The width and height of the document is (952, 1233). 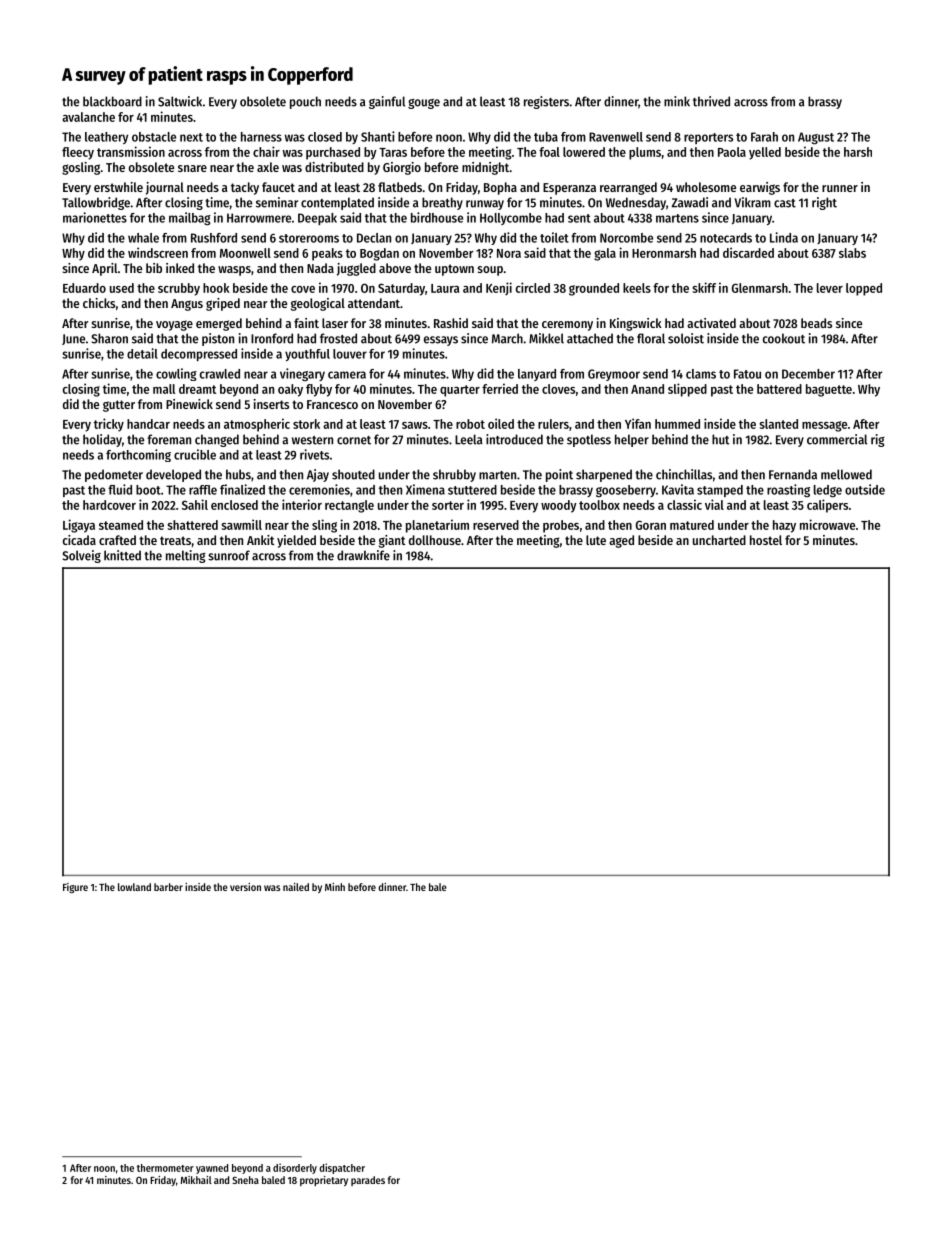 I want to click on microwave, so click(x=827, y=524).
